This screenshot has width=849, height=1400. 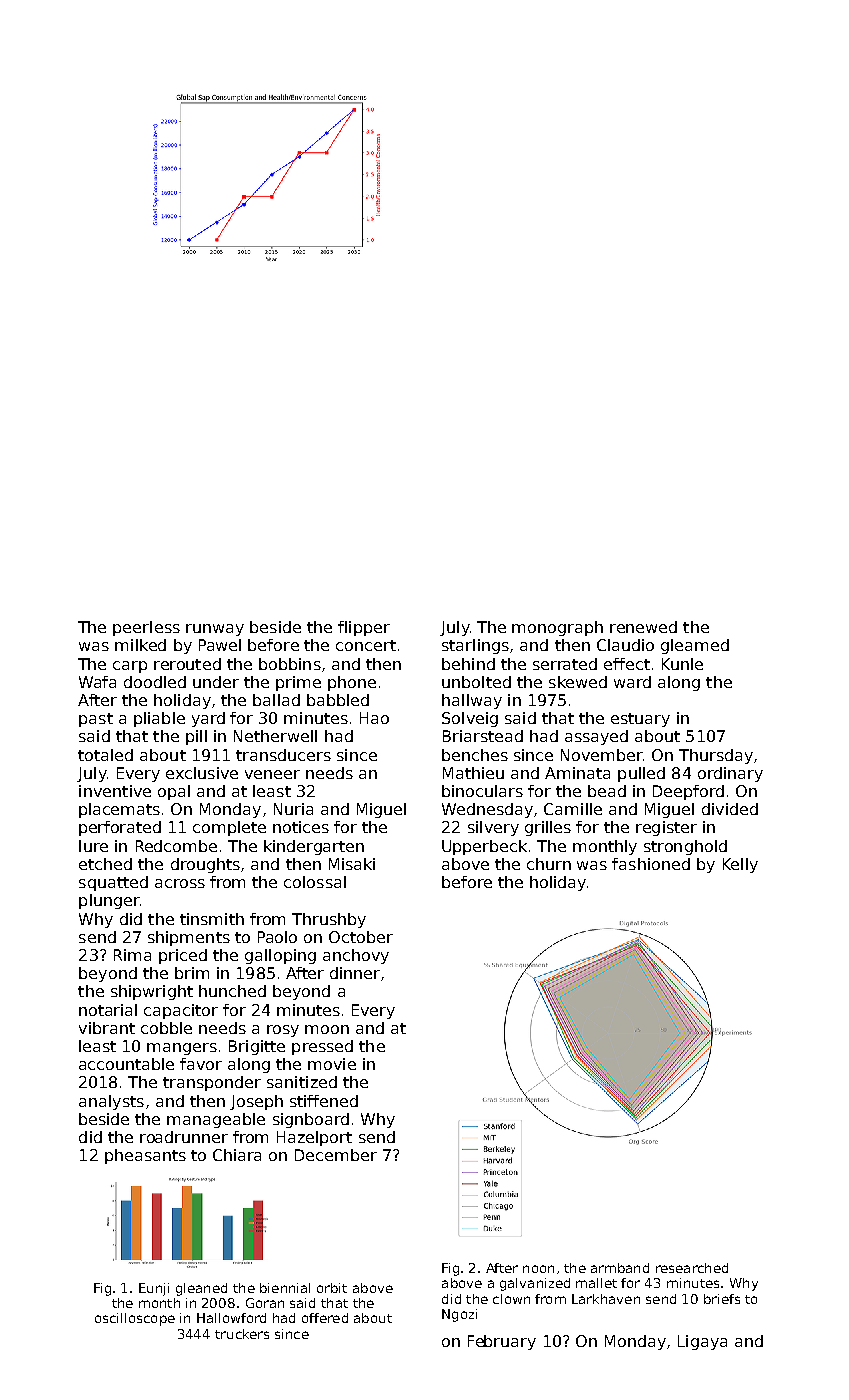 I want to click on starlings, so click(x=475, y=646).
